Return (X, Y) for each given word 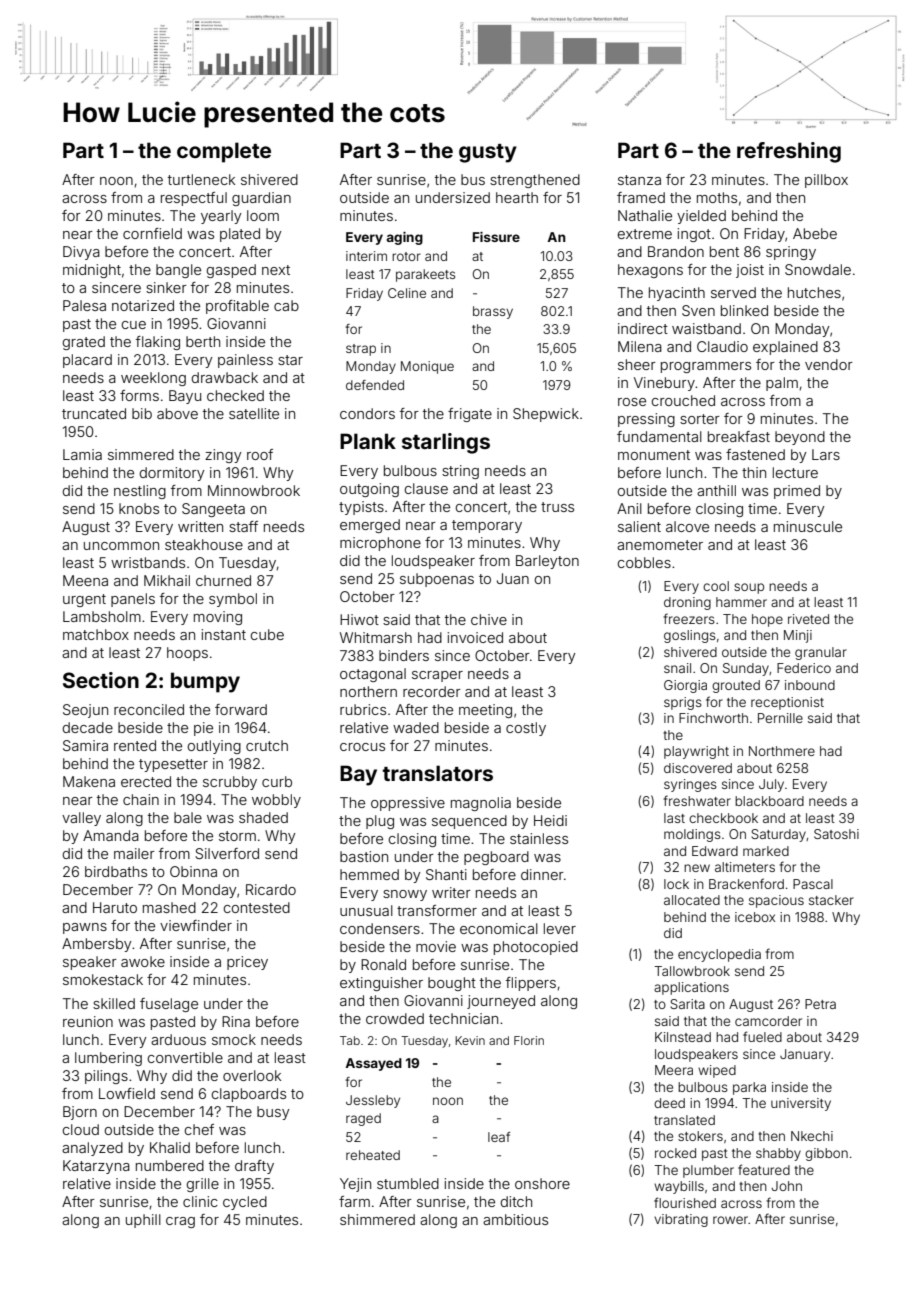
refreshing (789, 152)
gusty (488, 153)
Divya (81, 253)
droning (687, 603)
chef (199, 1129)
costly (526, 729)
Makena (89, 781)
